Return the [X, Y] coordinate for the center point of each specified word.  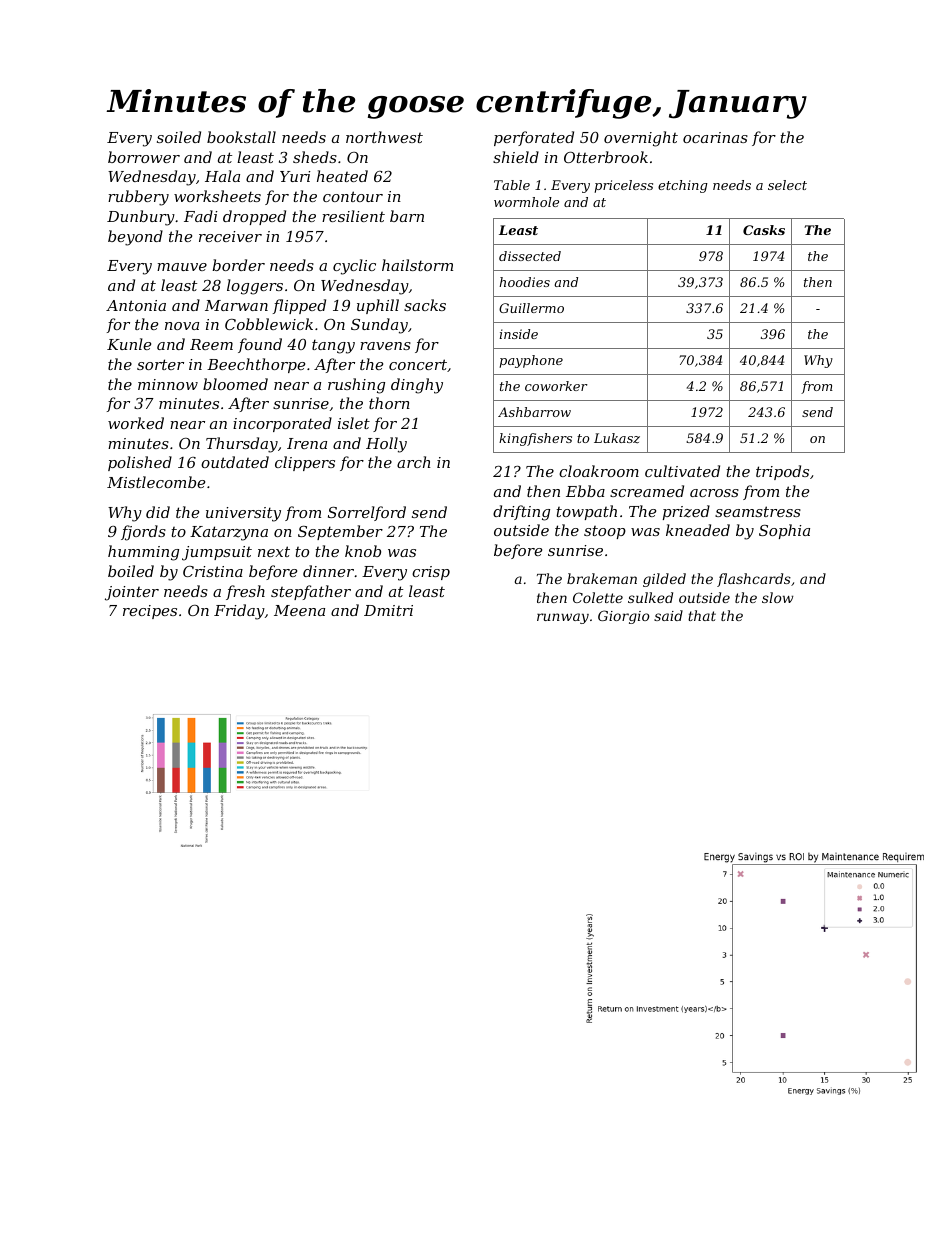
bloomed [235, 384]
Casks [764, 230]
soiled [179, 137]
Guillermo [531, 308]
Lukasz [617, 438]
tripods [782, 472]
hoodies [524, 282]
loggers [255, 287]
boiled [131, 571]
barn [407, 216]
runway [563, 618]
